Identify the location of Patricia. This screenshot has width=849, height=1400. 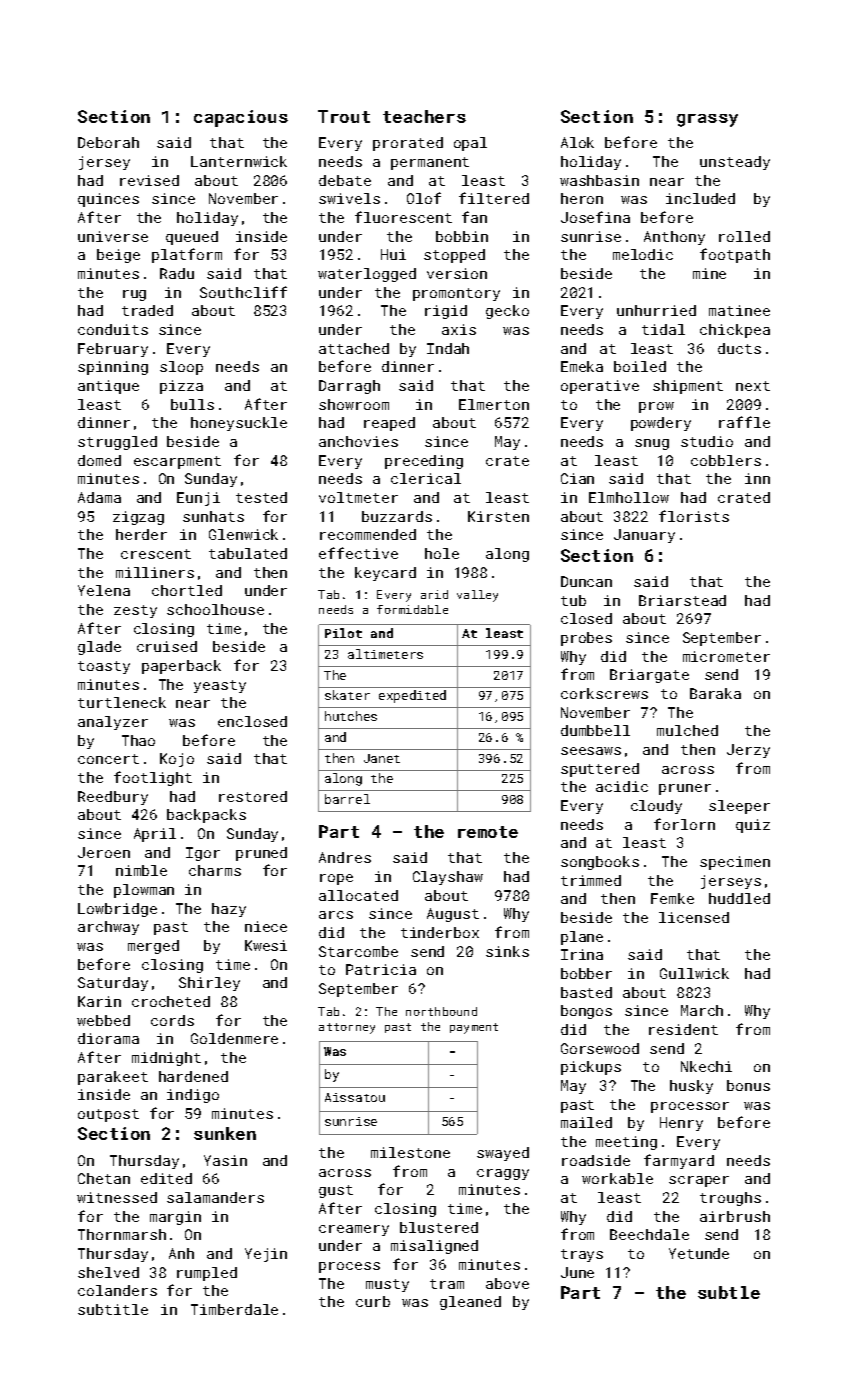
(381, 969).
